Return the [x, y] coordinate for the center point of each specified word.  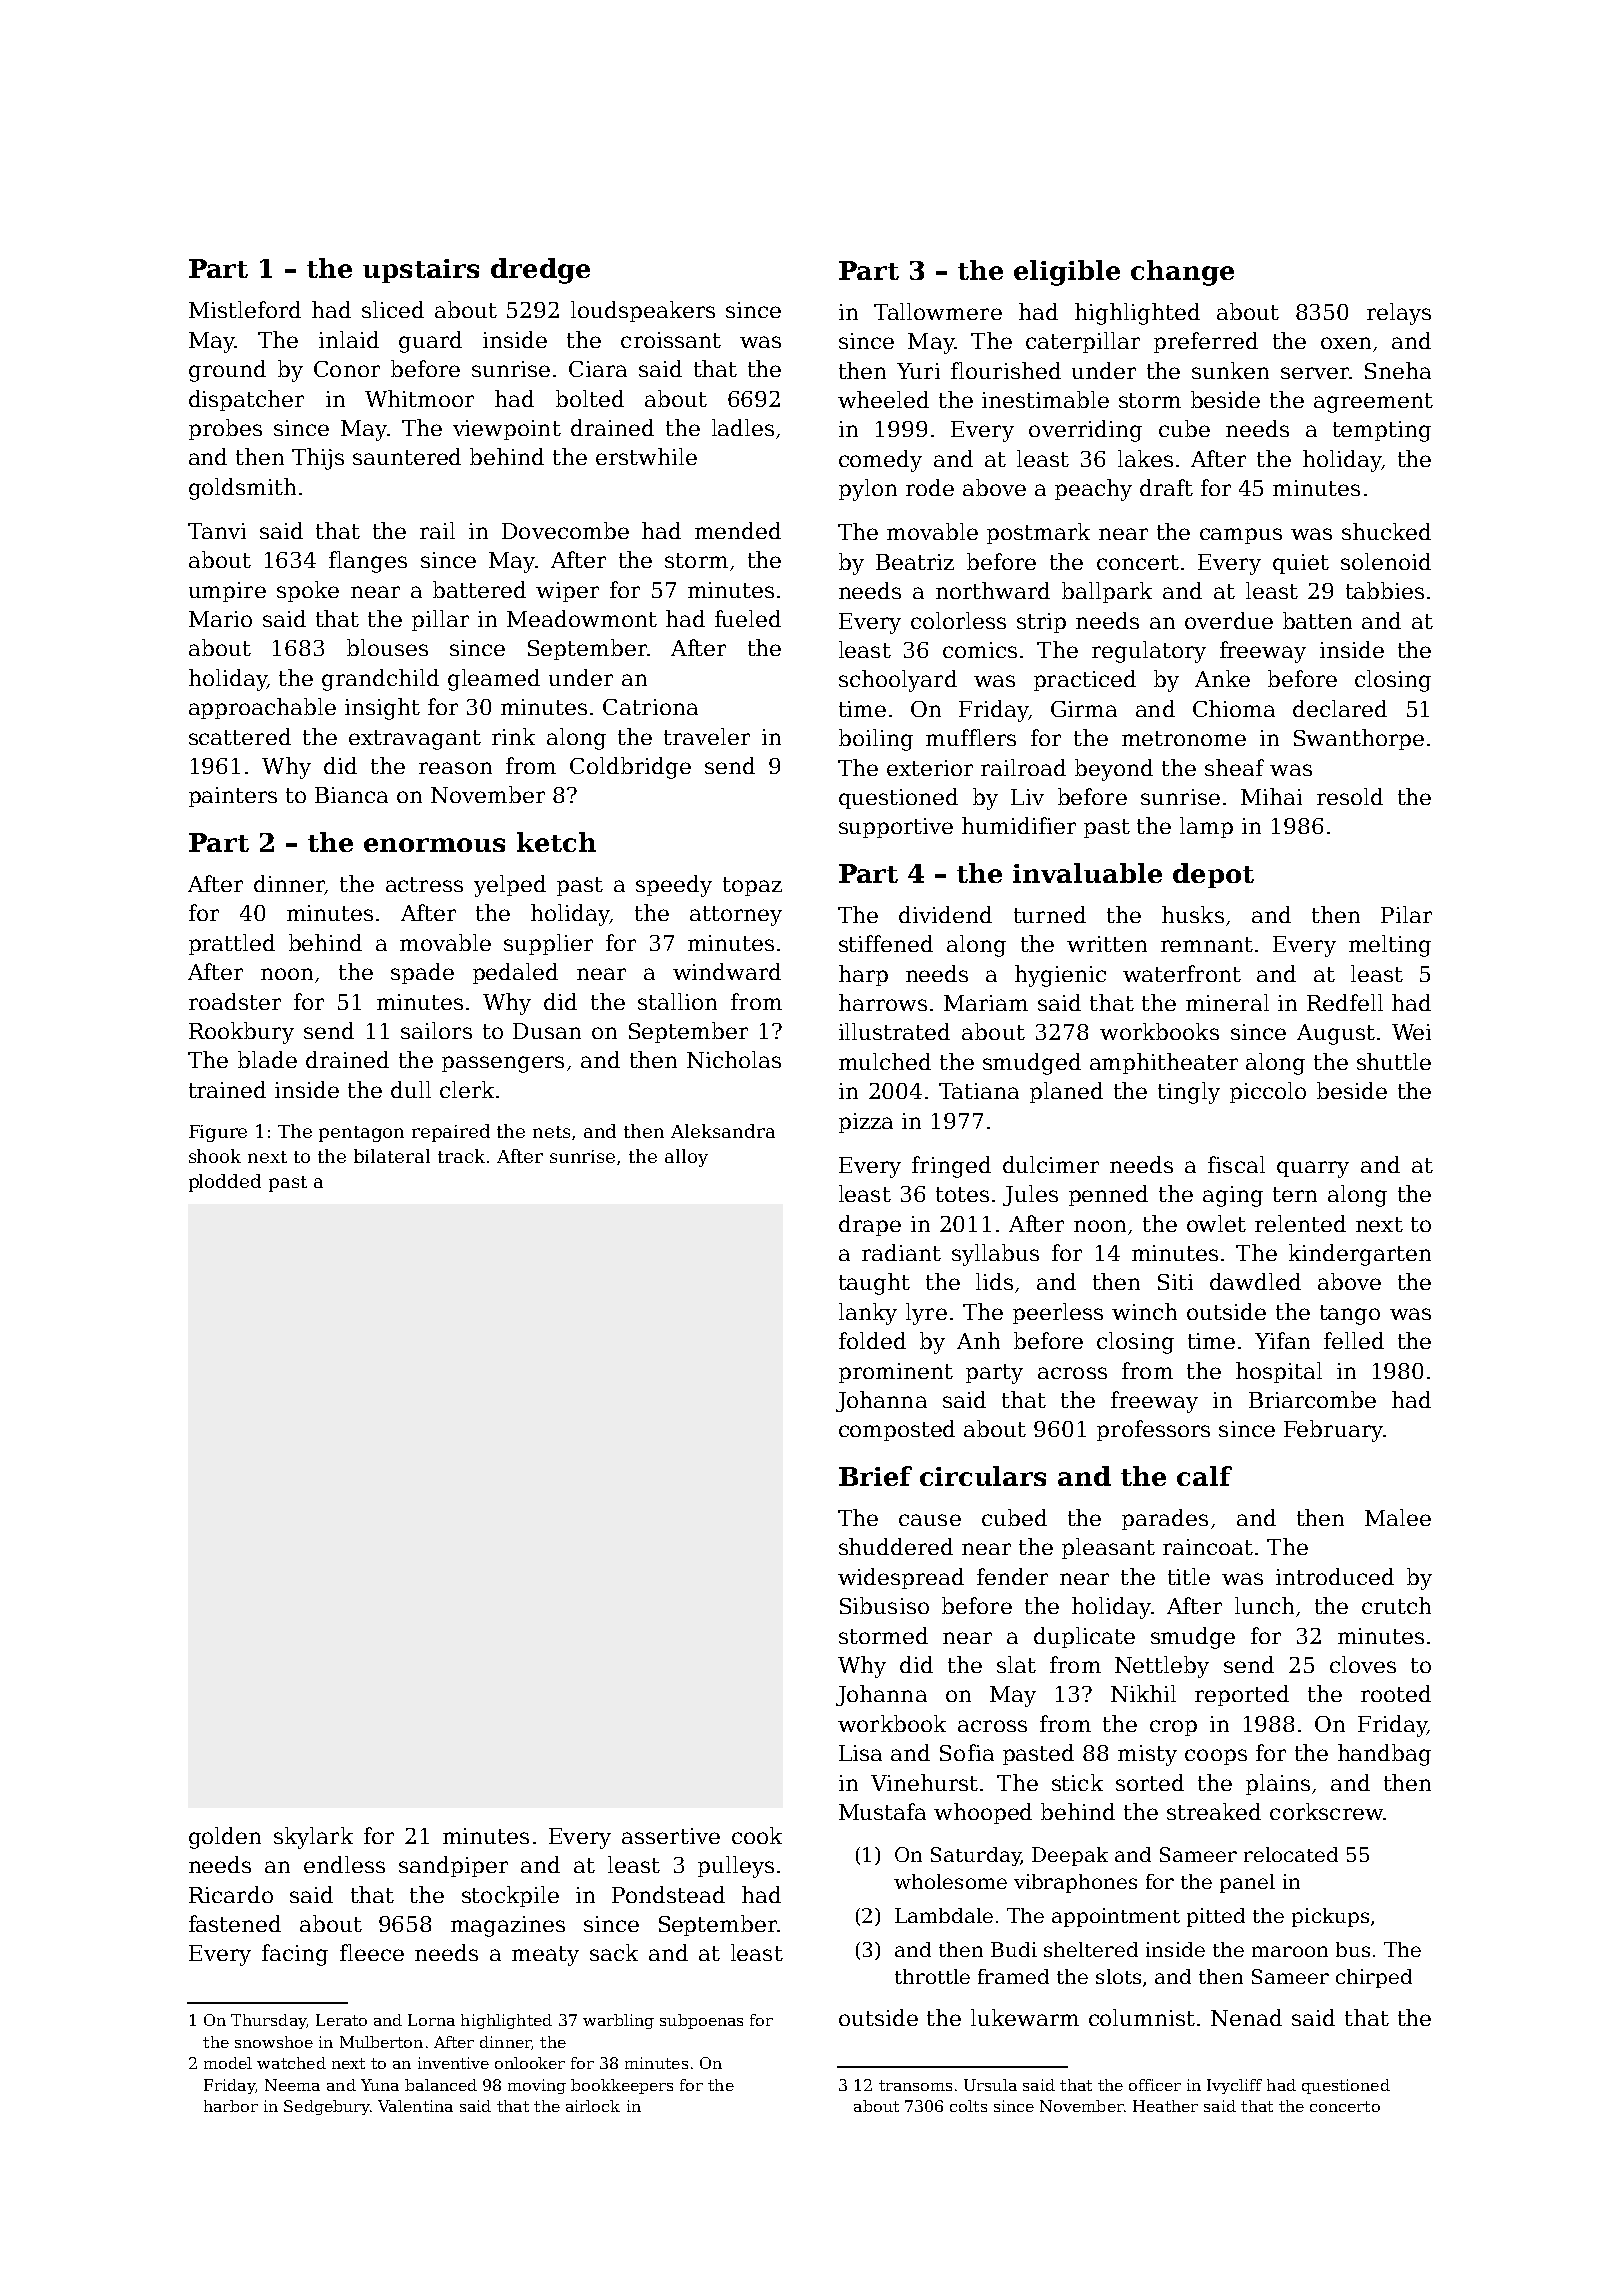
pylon [868, 490]
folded [872, 1340]
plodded [225, 1183]
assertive [671, 1836]
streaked [1214, 1811]
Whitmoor [419, 398]
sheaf [1234, 767]
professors [1153, 1430]
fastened [235, 1923]
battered [479, 589]
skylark [313, 1838]
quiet [1301, 564]
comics [980, 650]
